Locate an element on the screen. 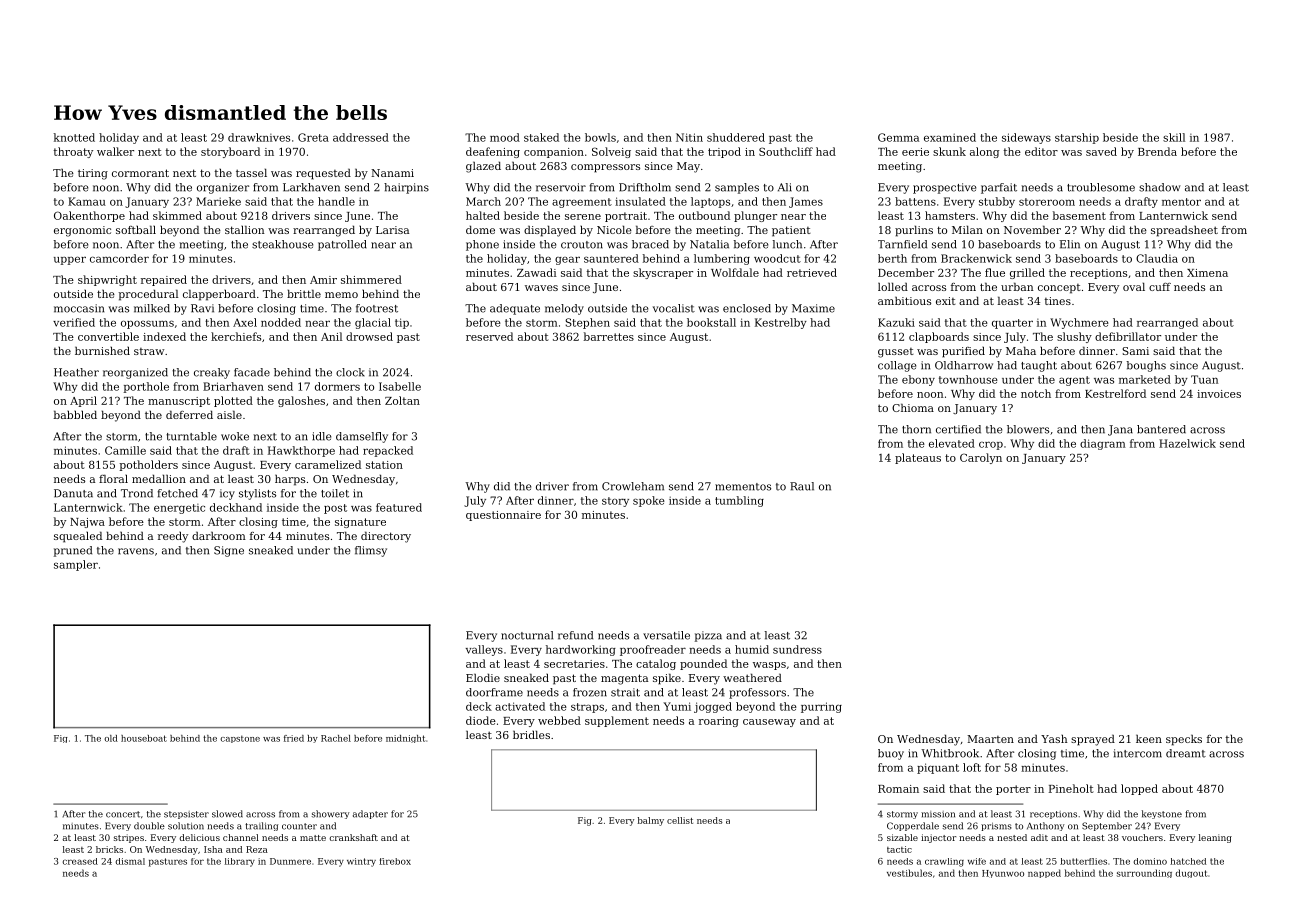 The height and width of the screenshot is (924, 1308). gusset is located at coordinates (896, 353).
